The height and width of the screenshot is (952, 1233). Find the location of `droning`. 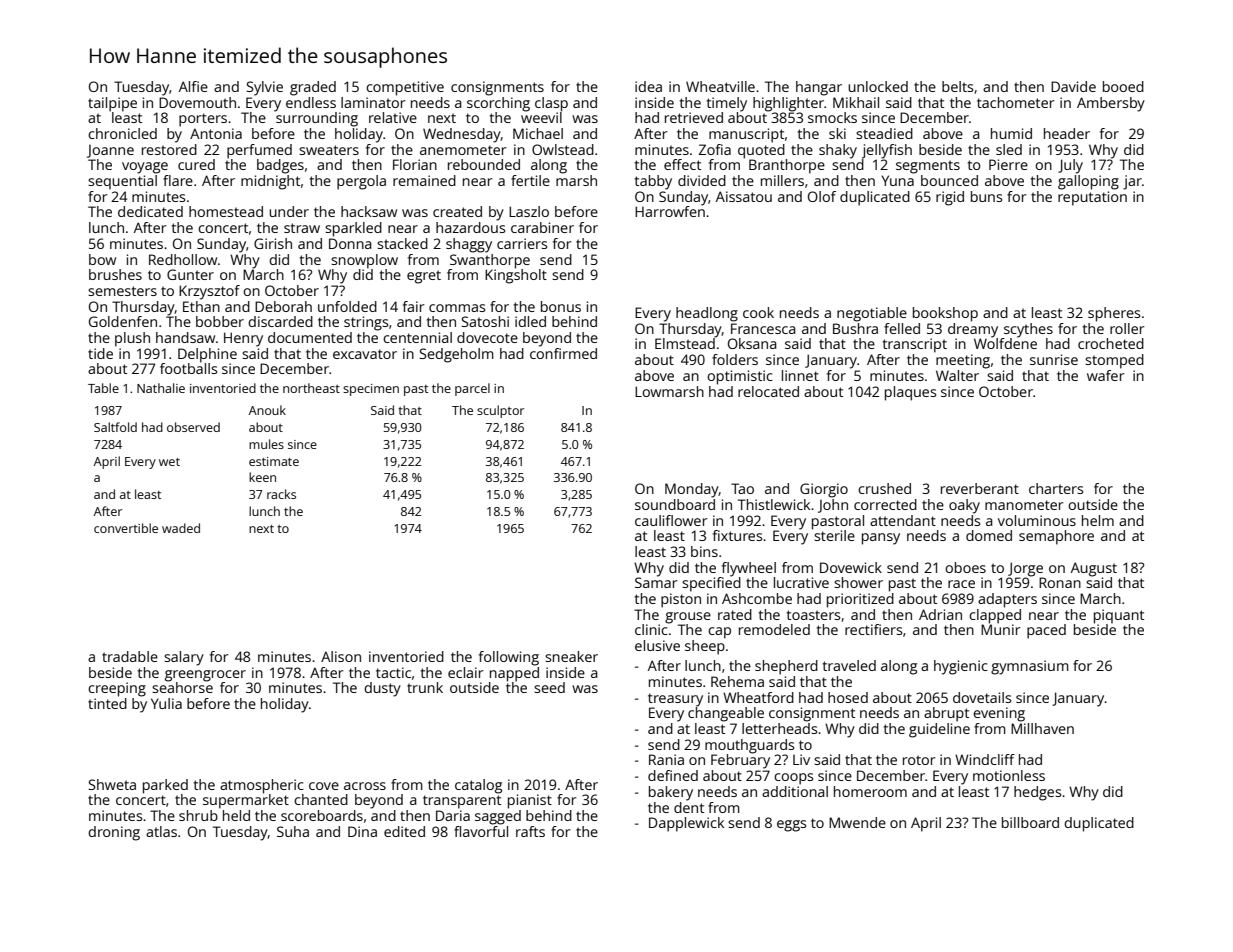

droning is located at coordinates (114, 833).
